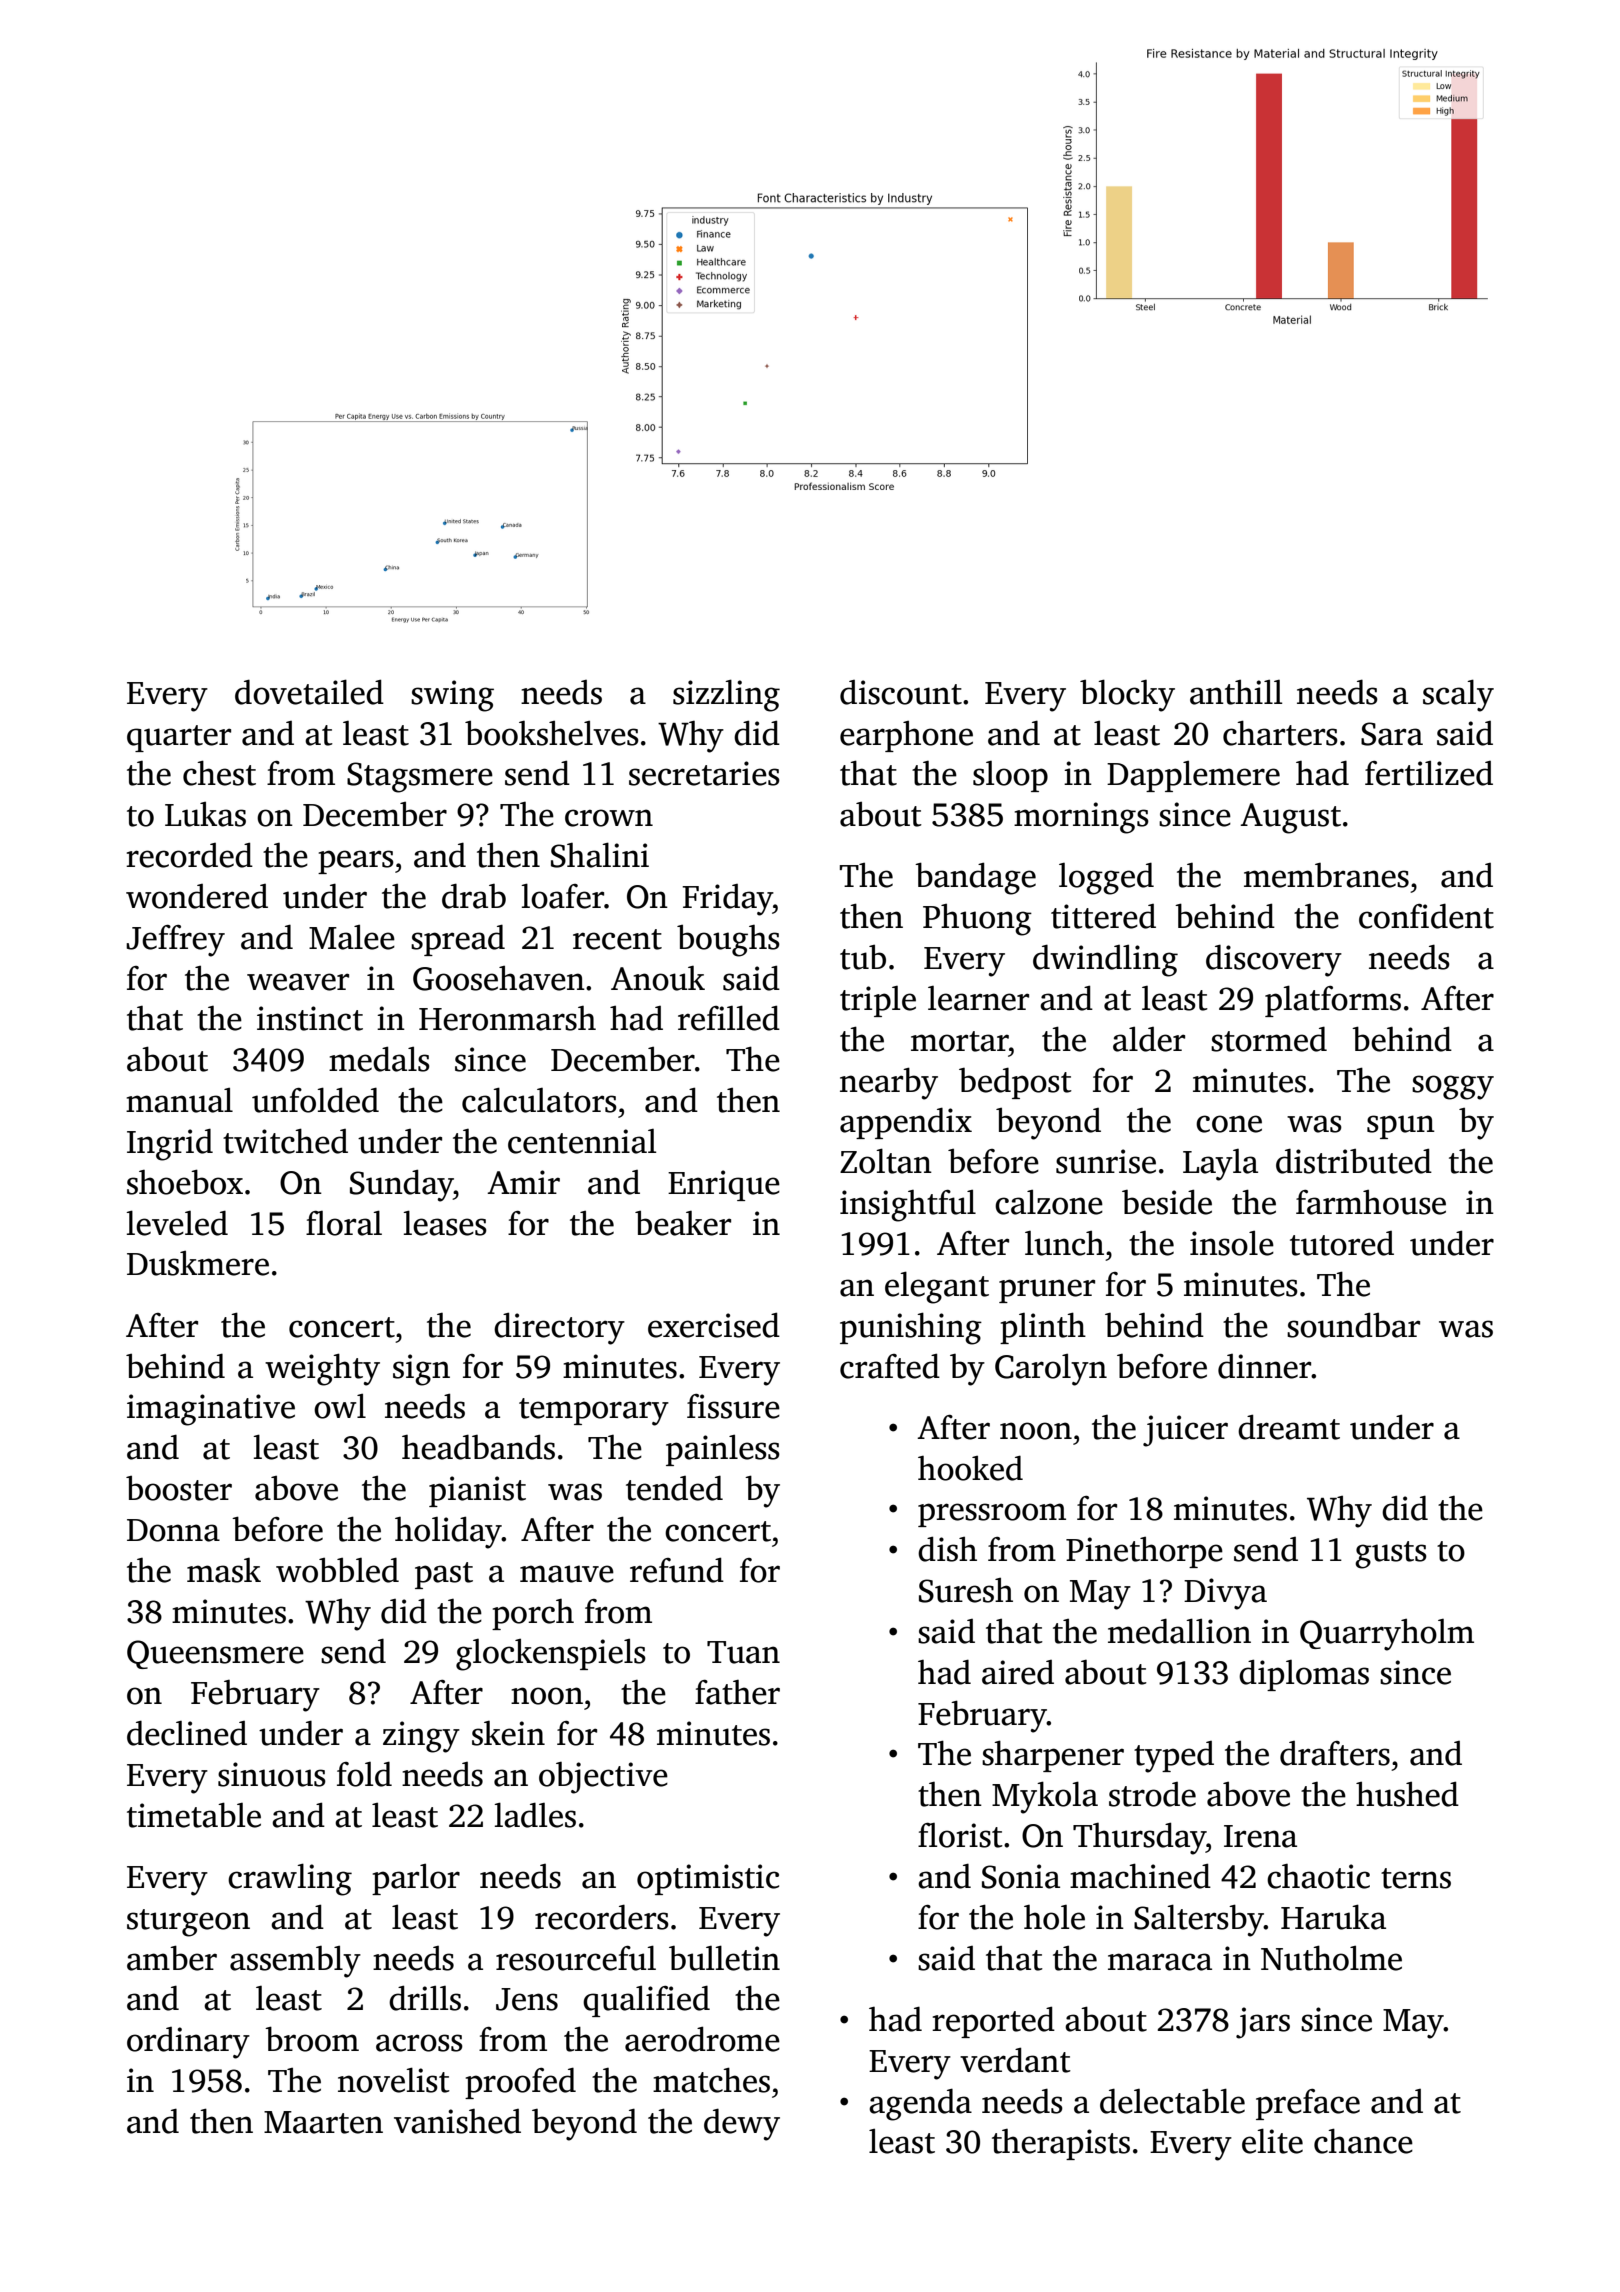 The image size is (1620, 2292). What do you see at coordinates (187, 1733) in the screenshot?
I see `declined` at bounding box center [187, 1733].
